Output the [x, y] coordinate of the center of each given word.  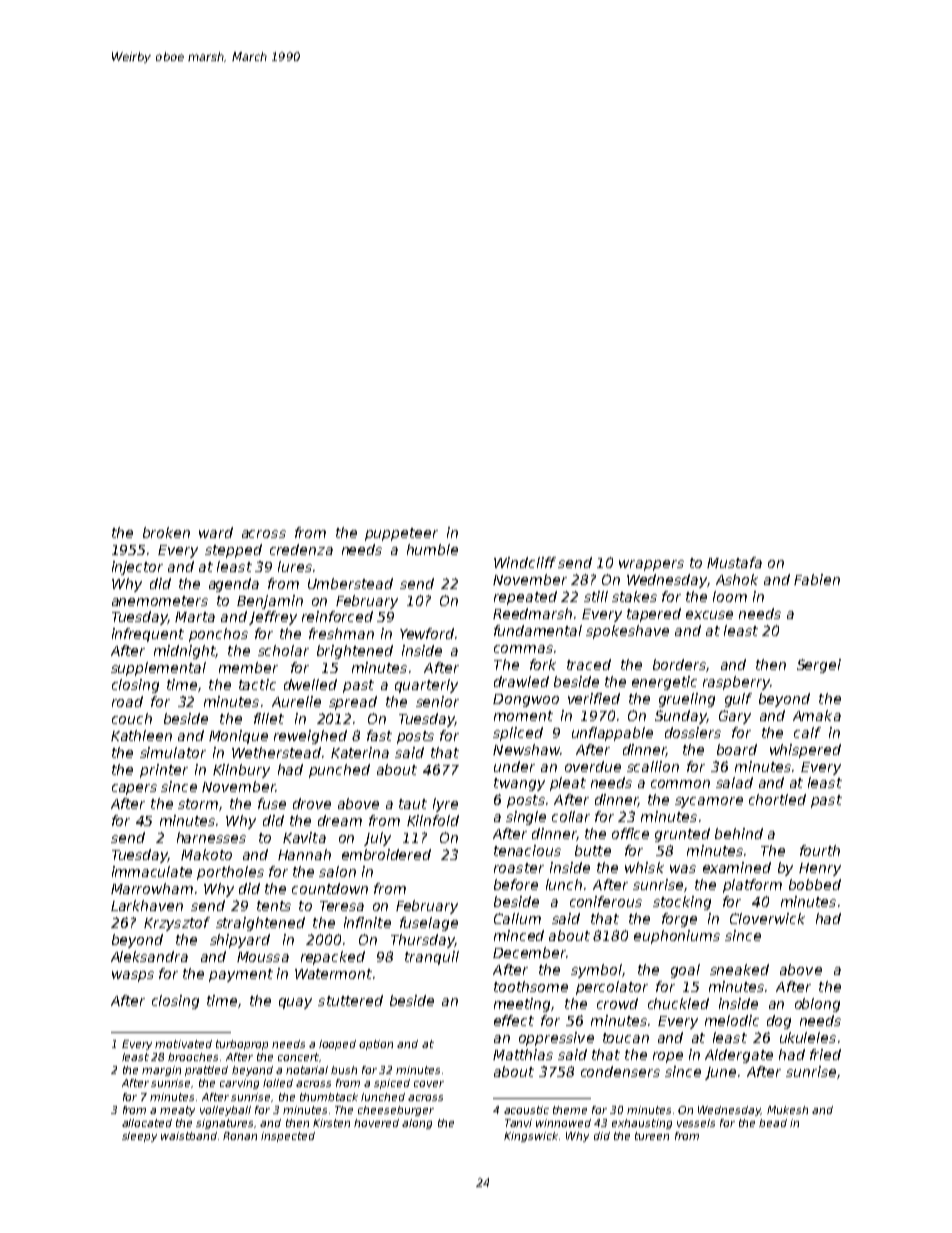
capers [134, 789]
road [127, 701]
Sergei [819, 666]
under [514, 766]
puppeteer [401, 534]
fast [379, 735]
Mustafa [734, 562]
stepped [233, 551]
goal [685, 971]
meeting [522, 1005]
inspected [288, 1137]
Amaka [817, 715]
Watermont [333, 974]
